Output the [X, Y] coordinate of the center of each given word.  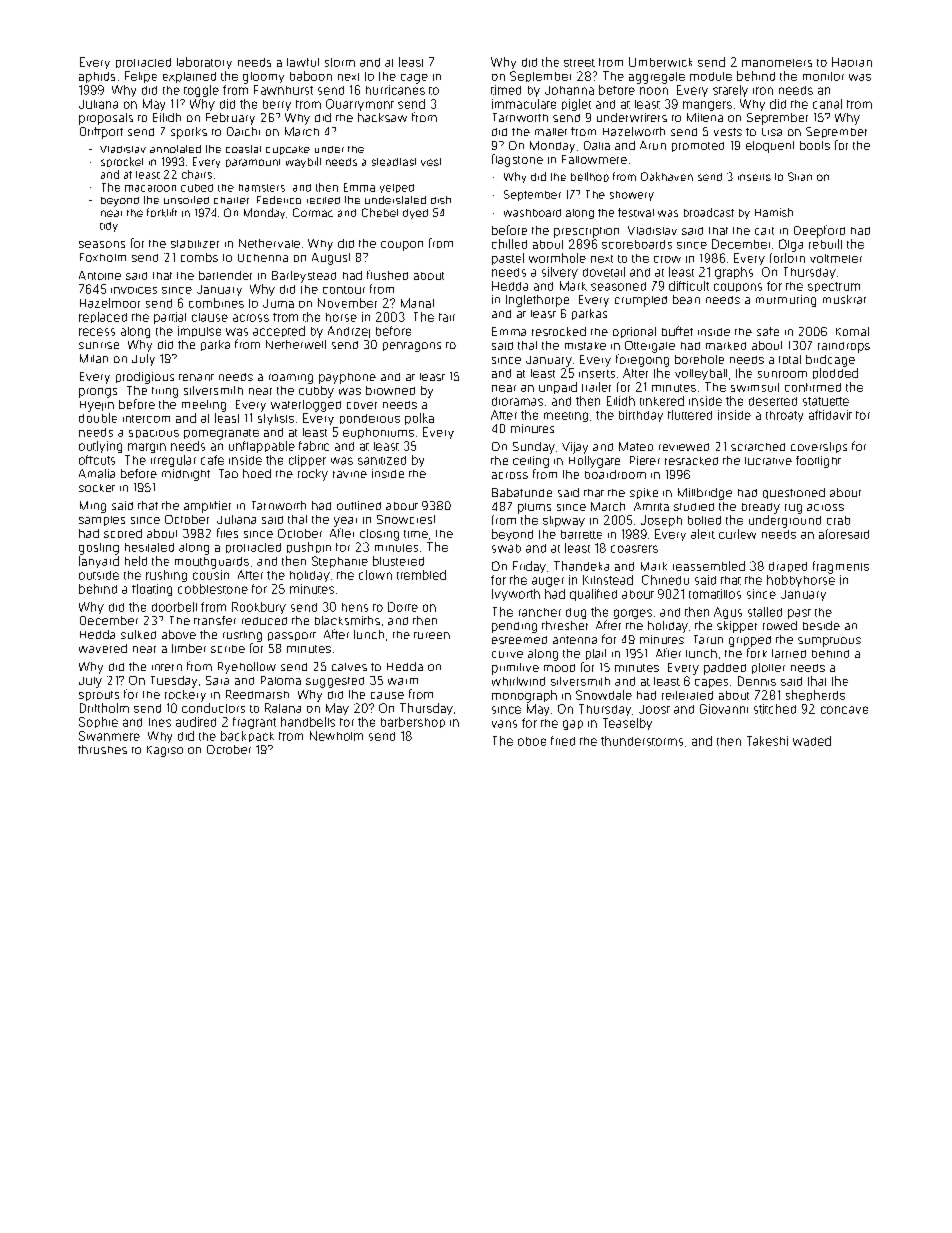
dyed [415, 214]
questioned [794, 493]
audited [196, 722]
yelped [397, 188]
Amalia [97, 473]
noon [654, 91]
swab [506, 548]
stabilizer [195, 244]
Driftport [101, 133]
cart [764, 231]
